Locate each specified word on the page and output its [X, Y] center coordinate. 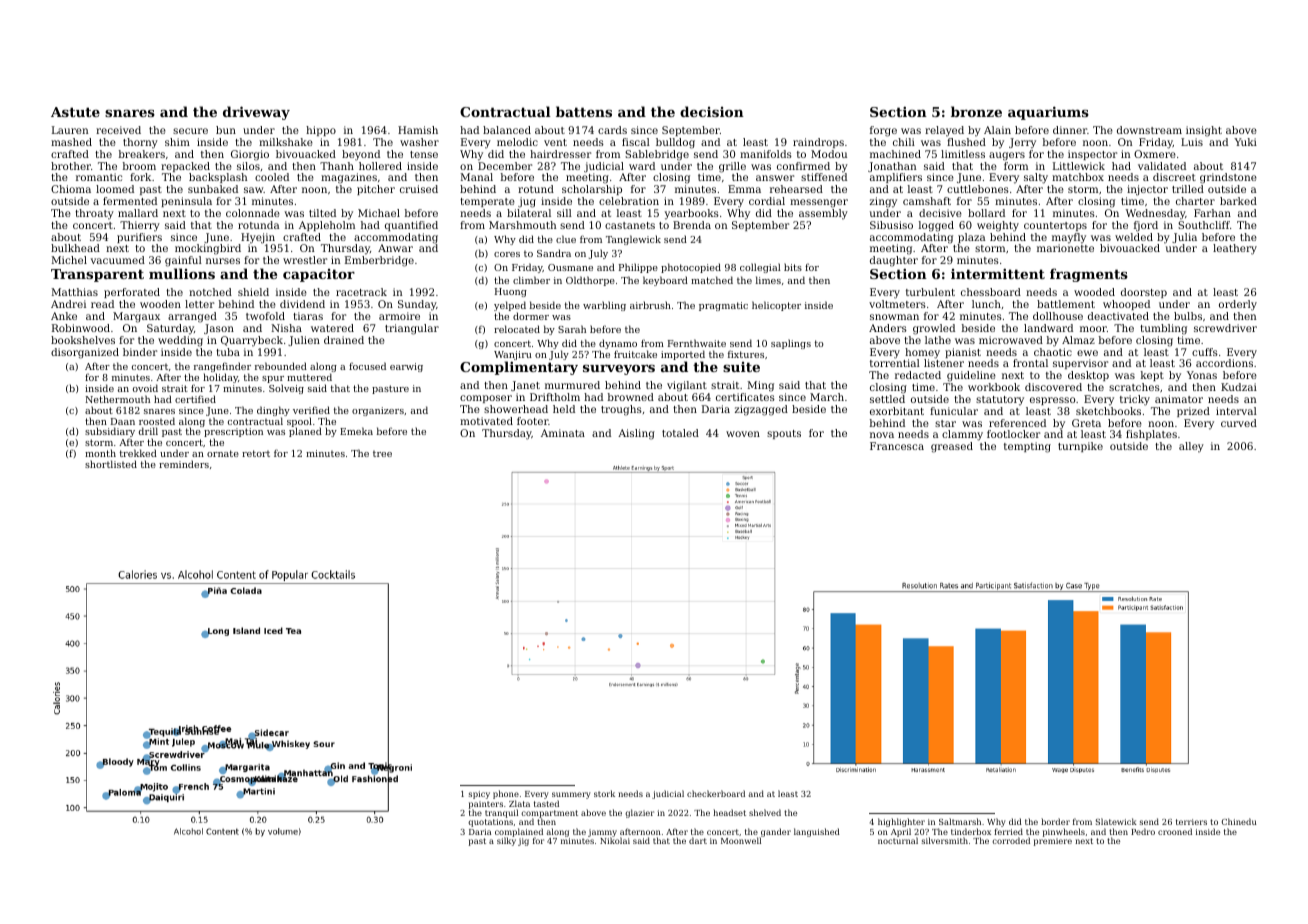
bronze [976, 111]
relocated [517, 329]
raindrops [818, 143]
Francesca [897, 446]
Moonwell [741, 841]
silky [506, 842]
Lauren [70, 130]
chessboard [991, 292]
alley [1191, 447]
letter [199, 304]
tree [382, 454]
